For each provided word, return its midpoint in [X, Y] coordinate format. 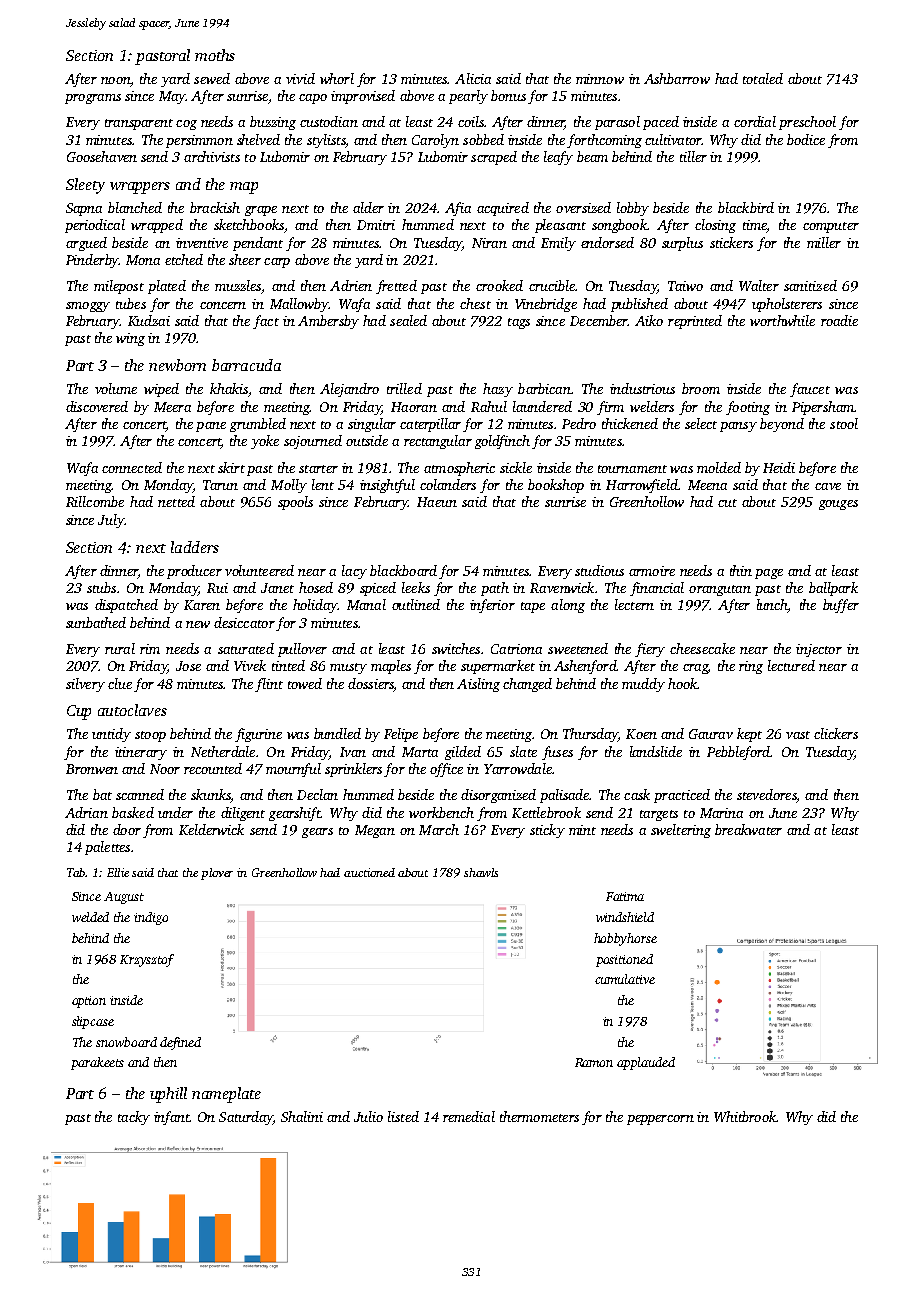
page [769, 574]
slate [523, 751]
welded [90, 917]
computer [831, 227]
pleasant [560, 226]
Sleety [85, 186]
